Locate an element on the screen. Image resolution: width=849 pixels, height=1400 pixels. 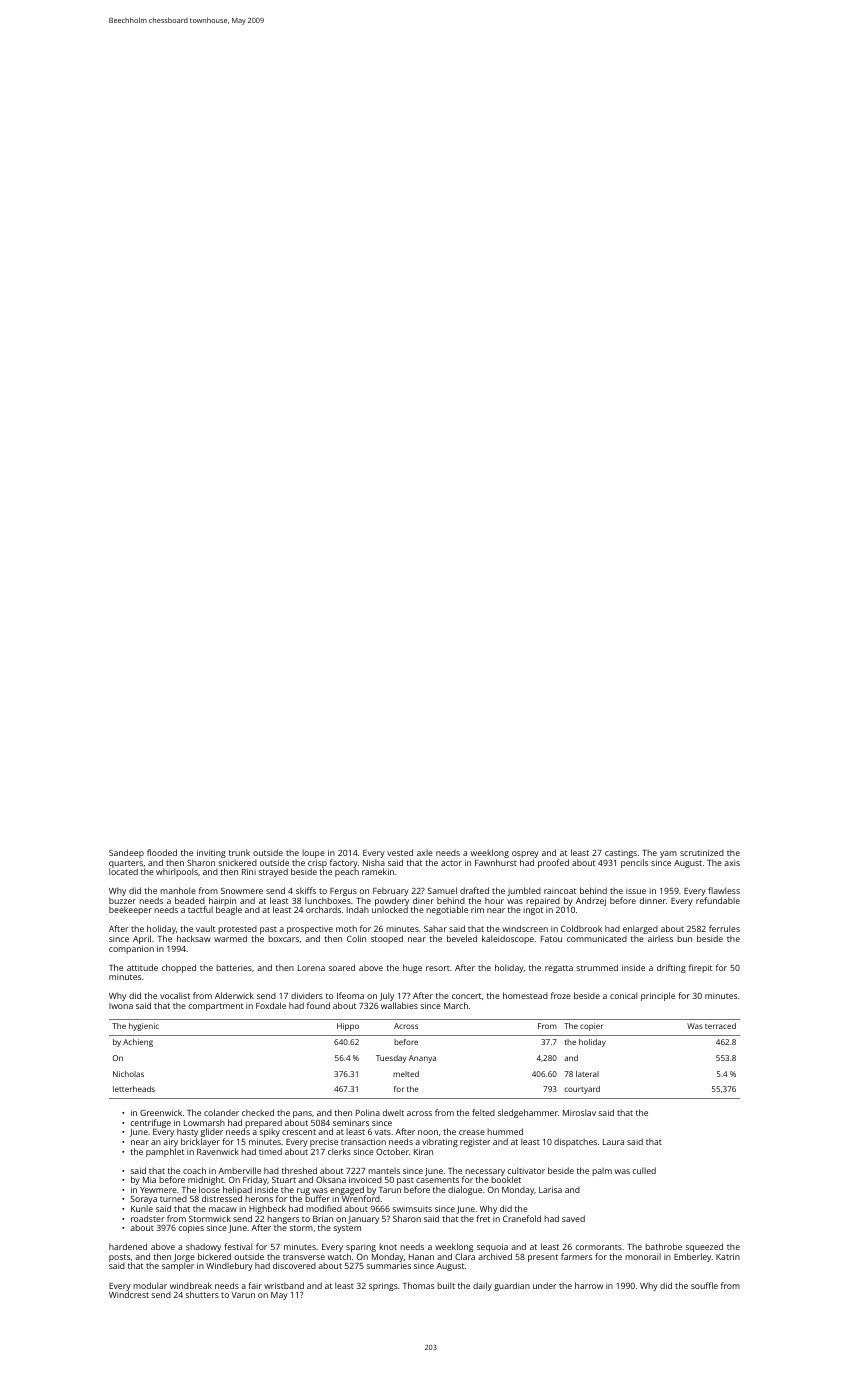
Nisha is located at coordinates (374, 862).
